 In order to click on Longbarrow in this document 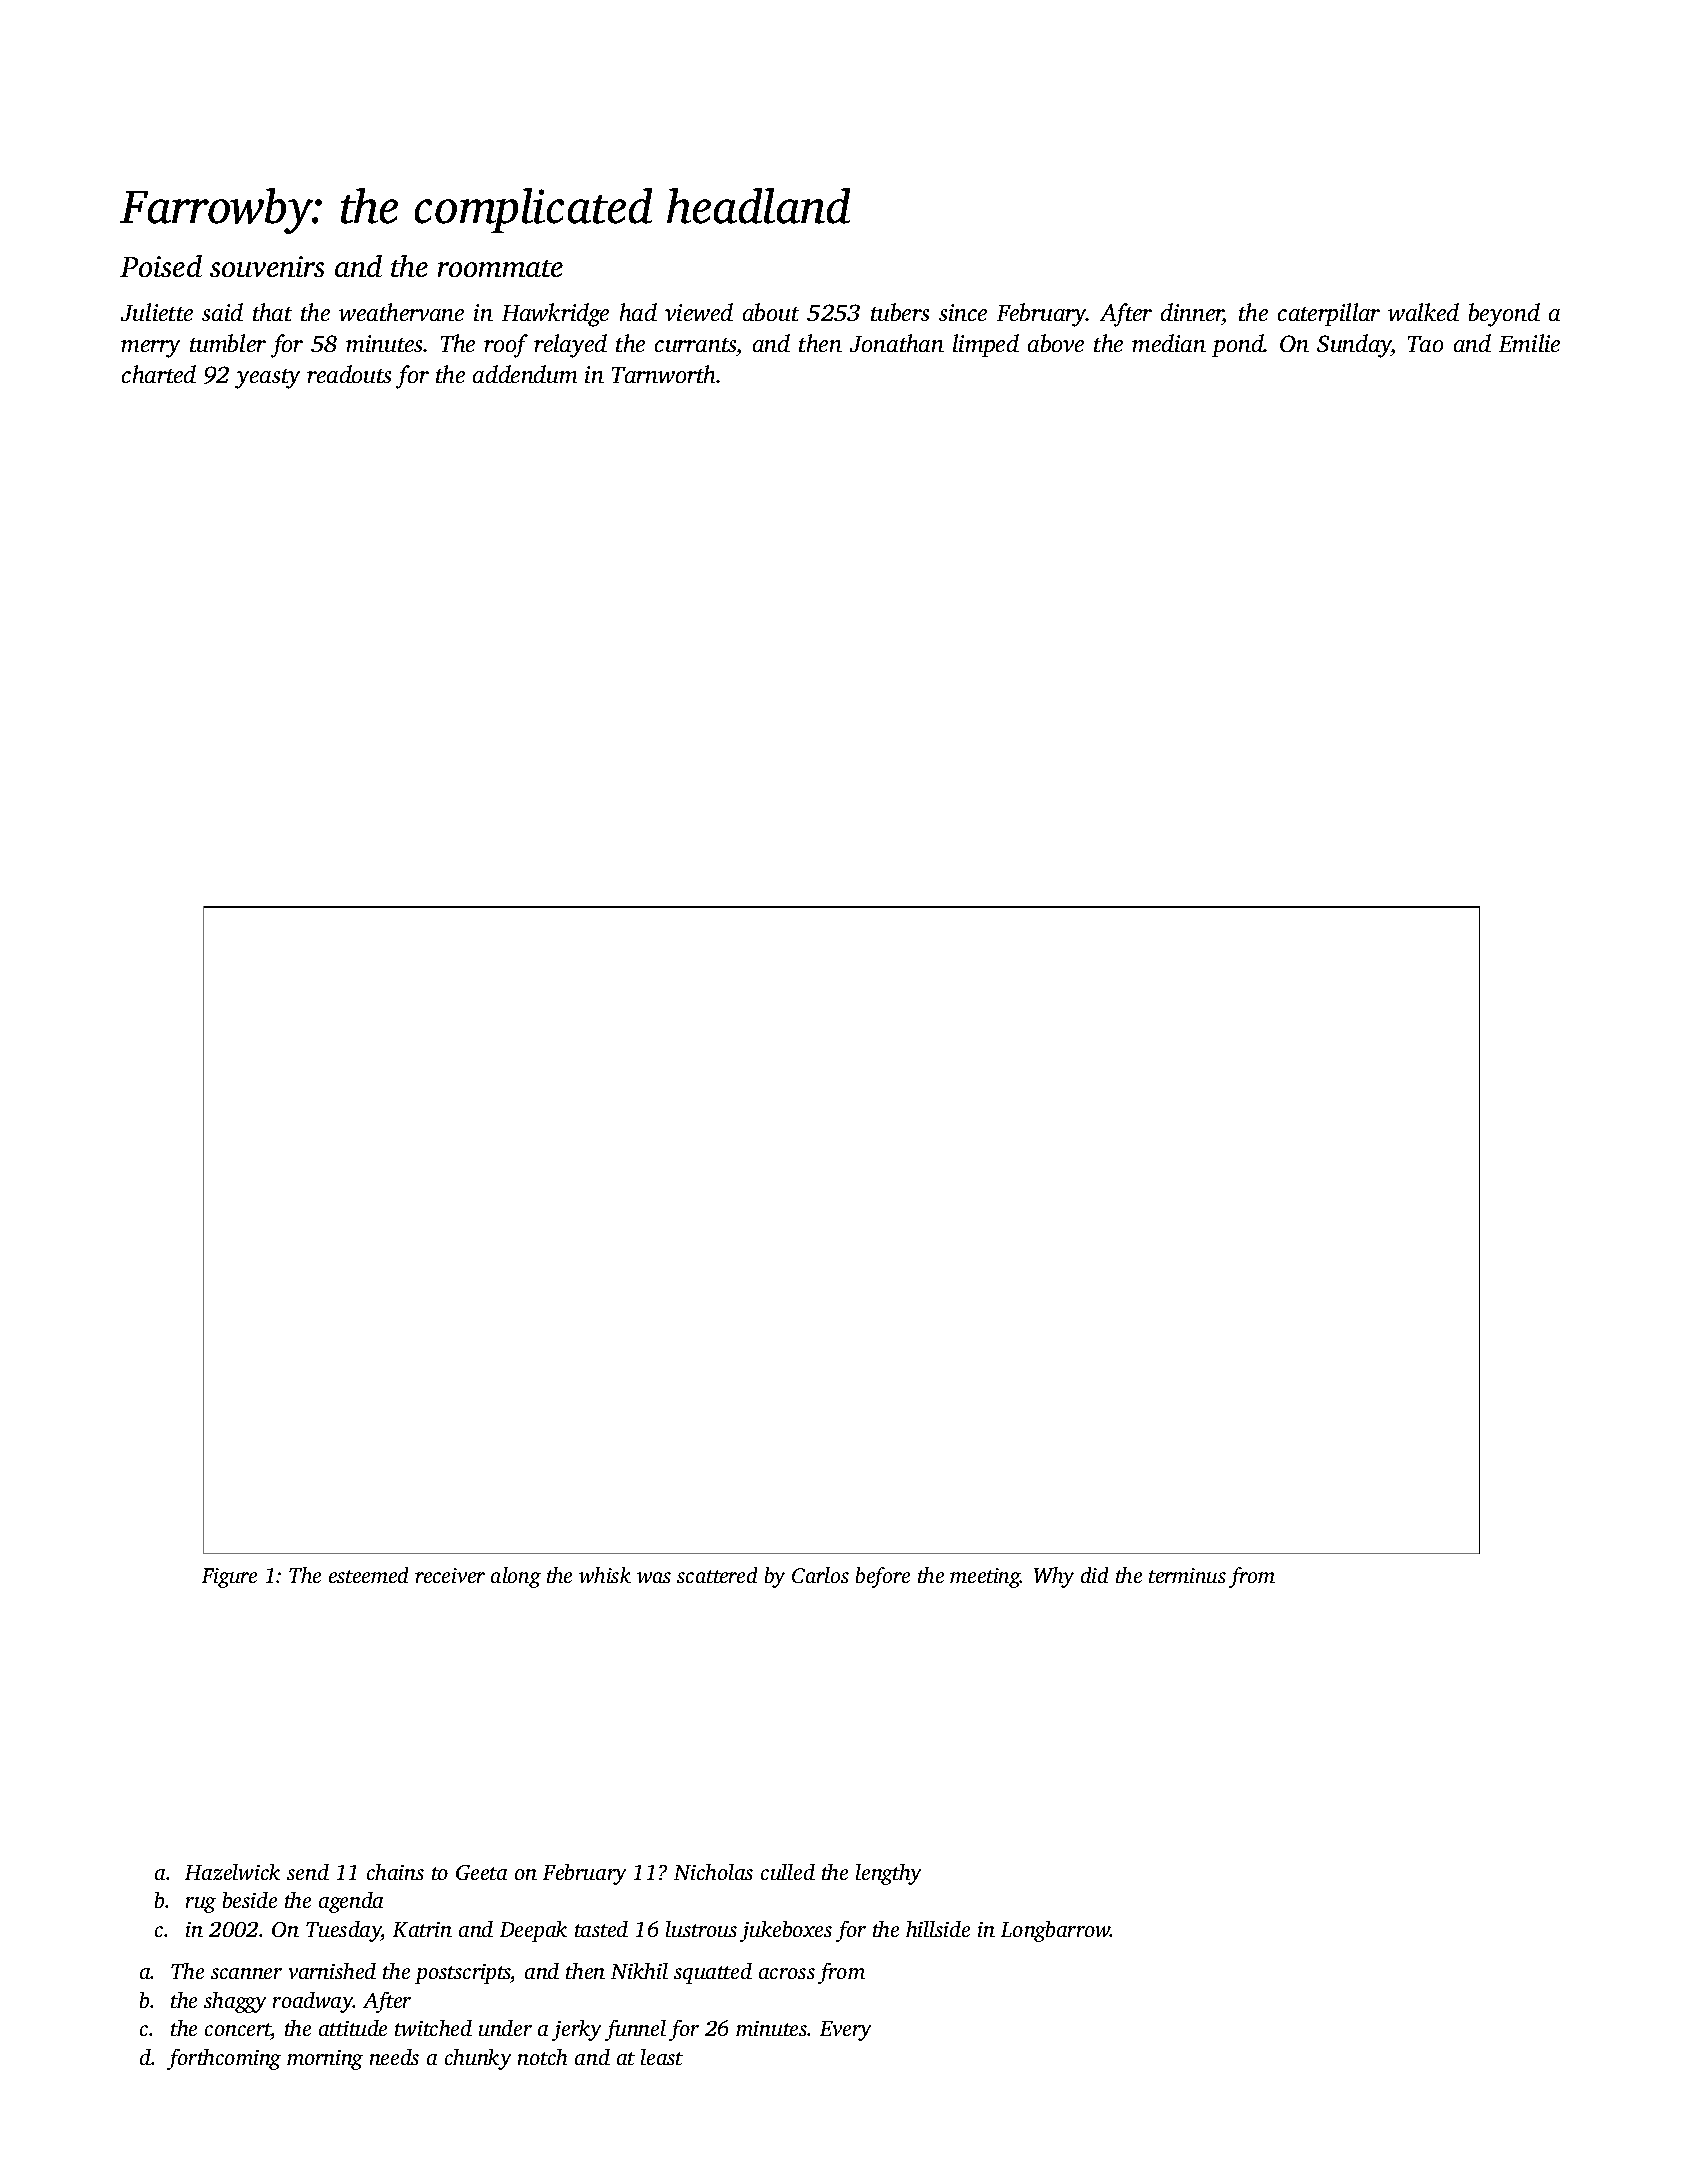, I will do `click(1056, 1931)`.
